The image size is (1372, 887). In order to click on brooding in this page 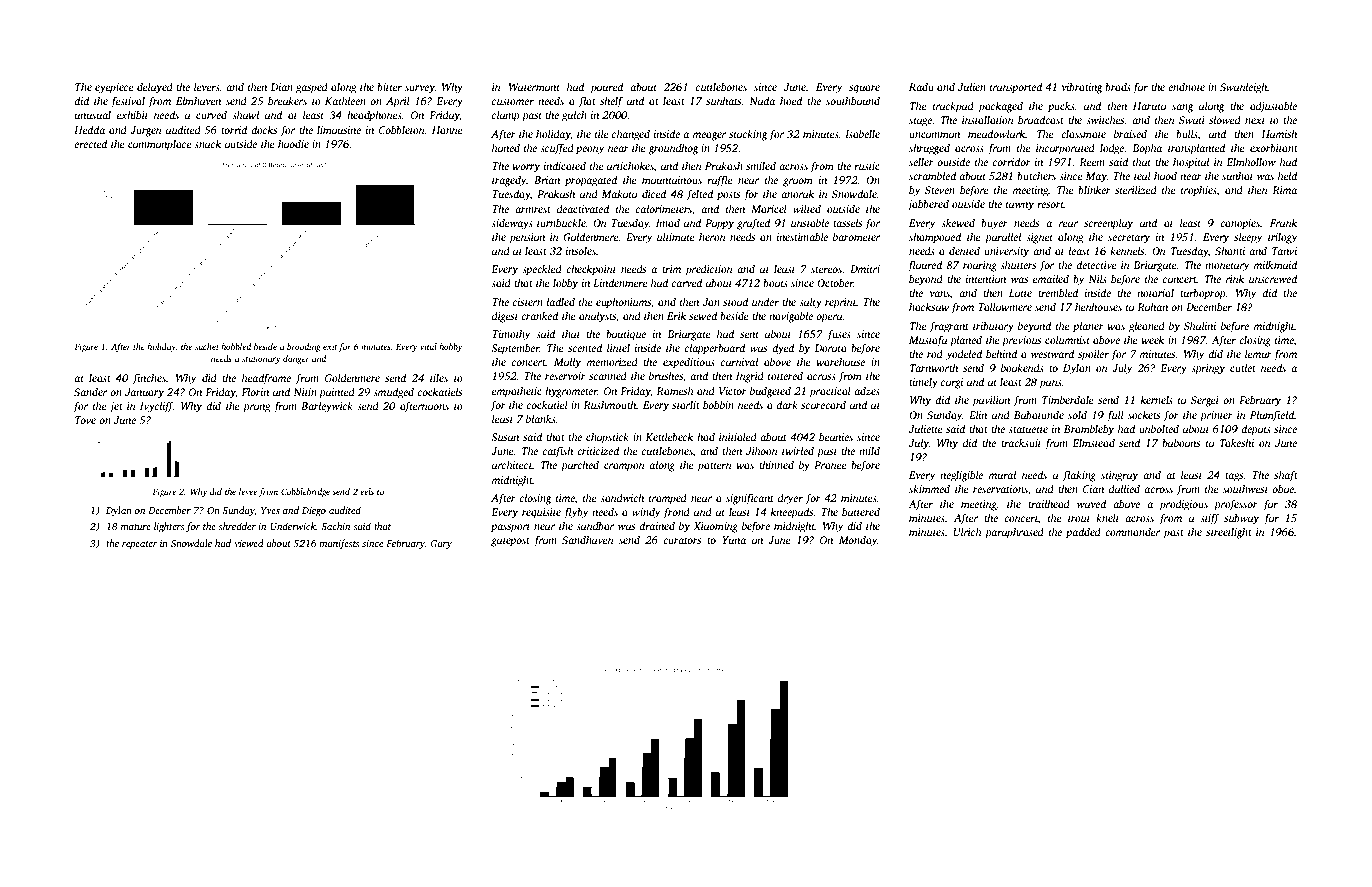, I will do `click(304, 347)`.
